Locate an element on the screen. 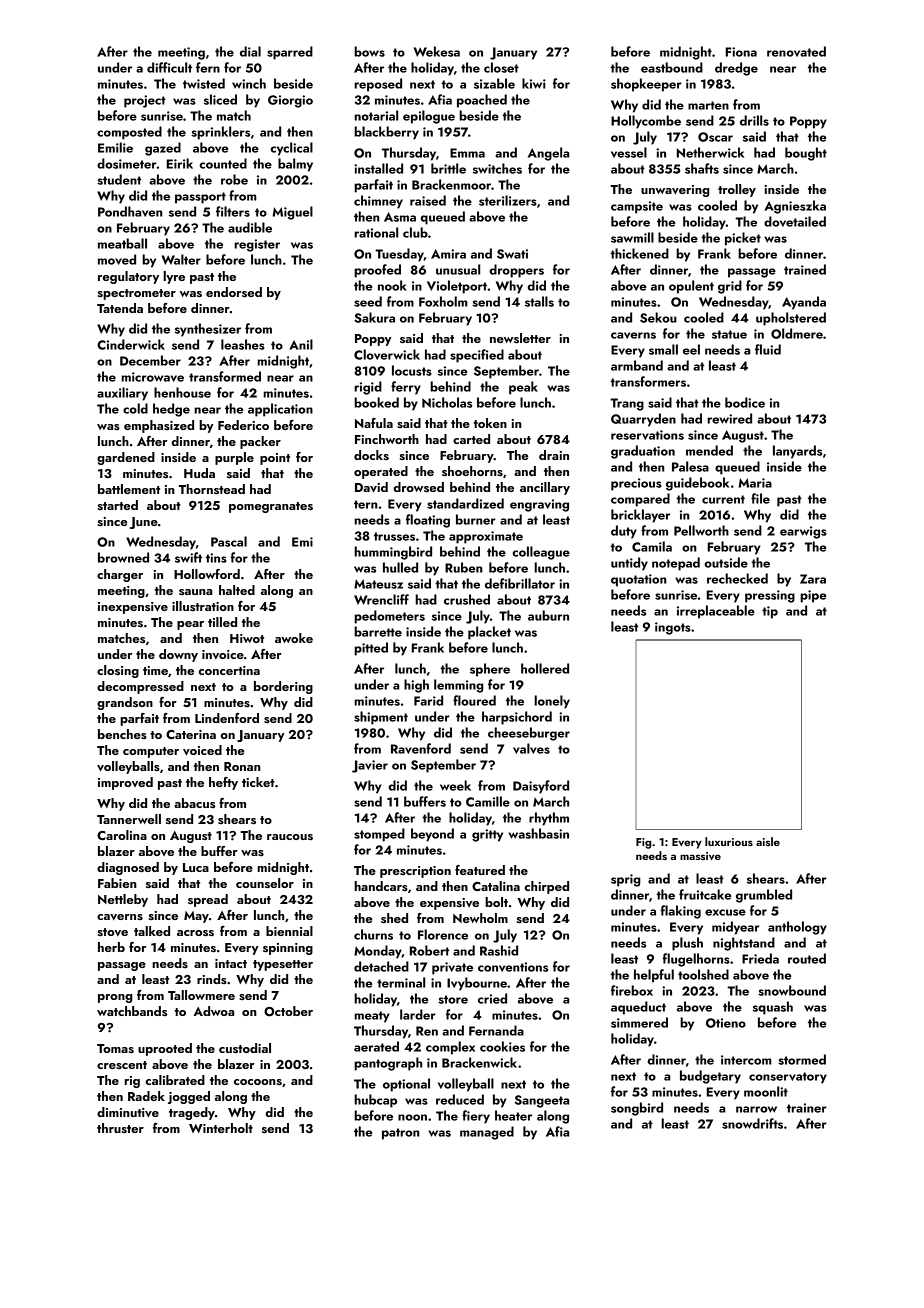 The image size is (924, 1308). thruster is located at coordinates (120, 1128).
